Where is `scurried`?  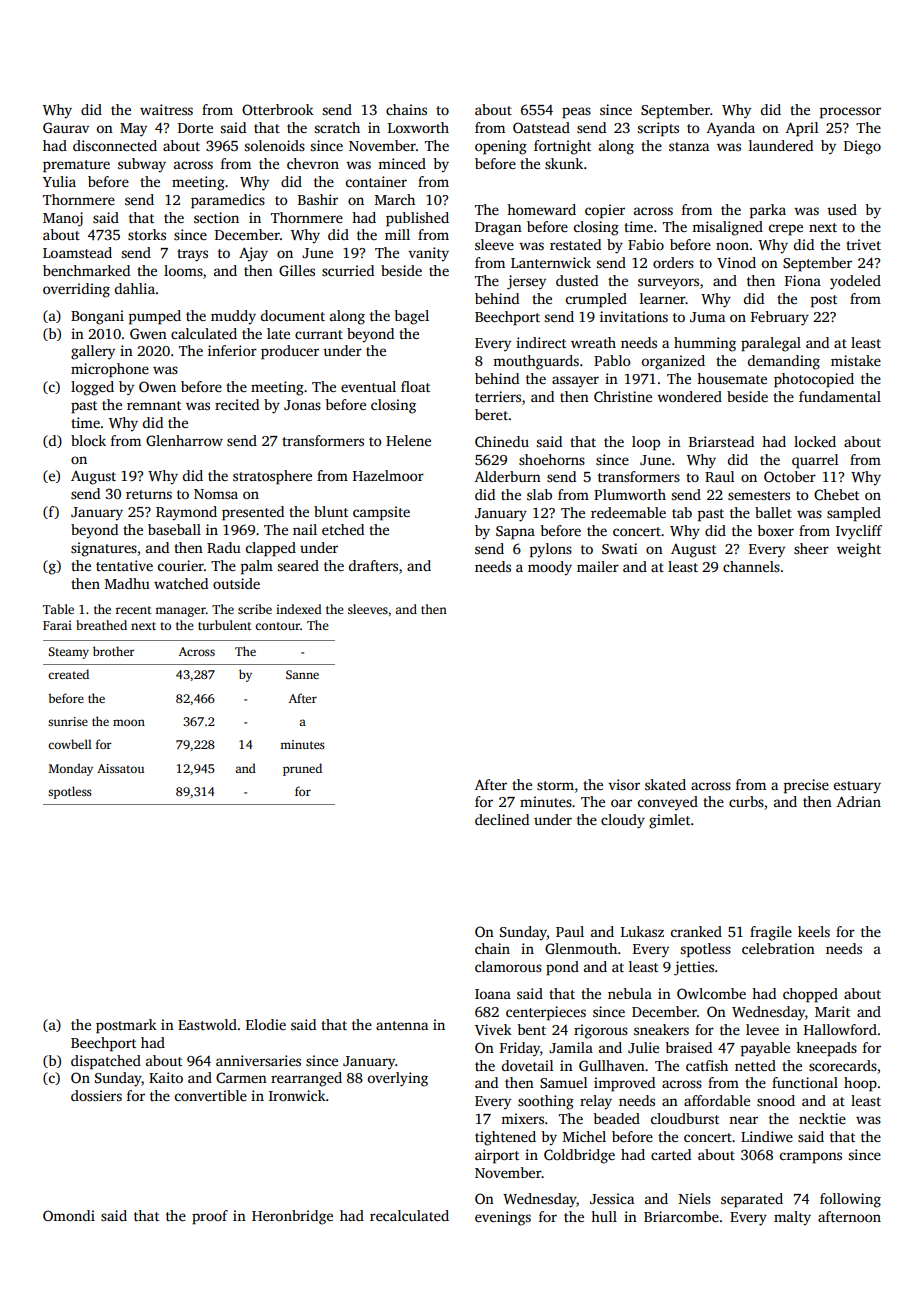
scurried is located at coordinates (348, 270).
